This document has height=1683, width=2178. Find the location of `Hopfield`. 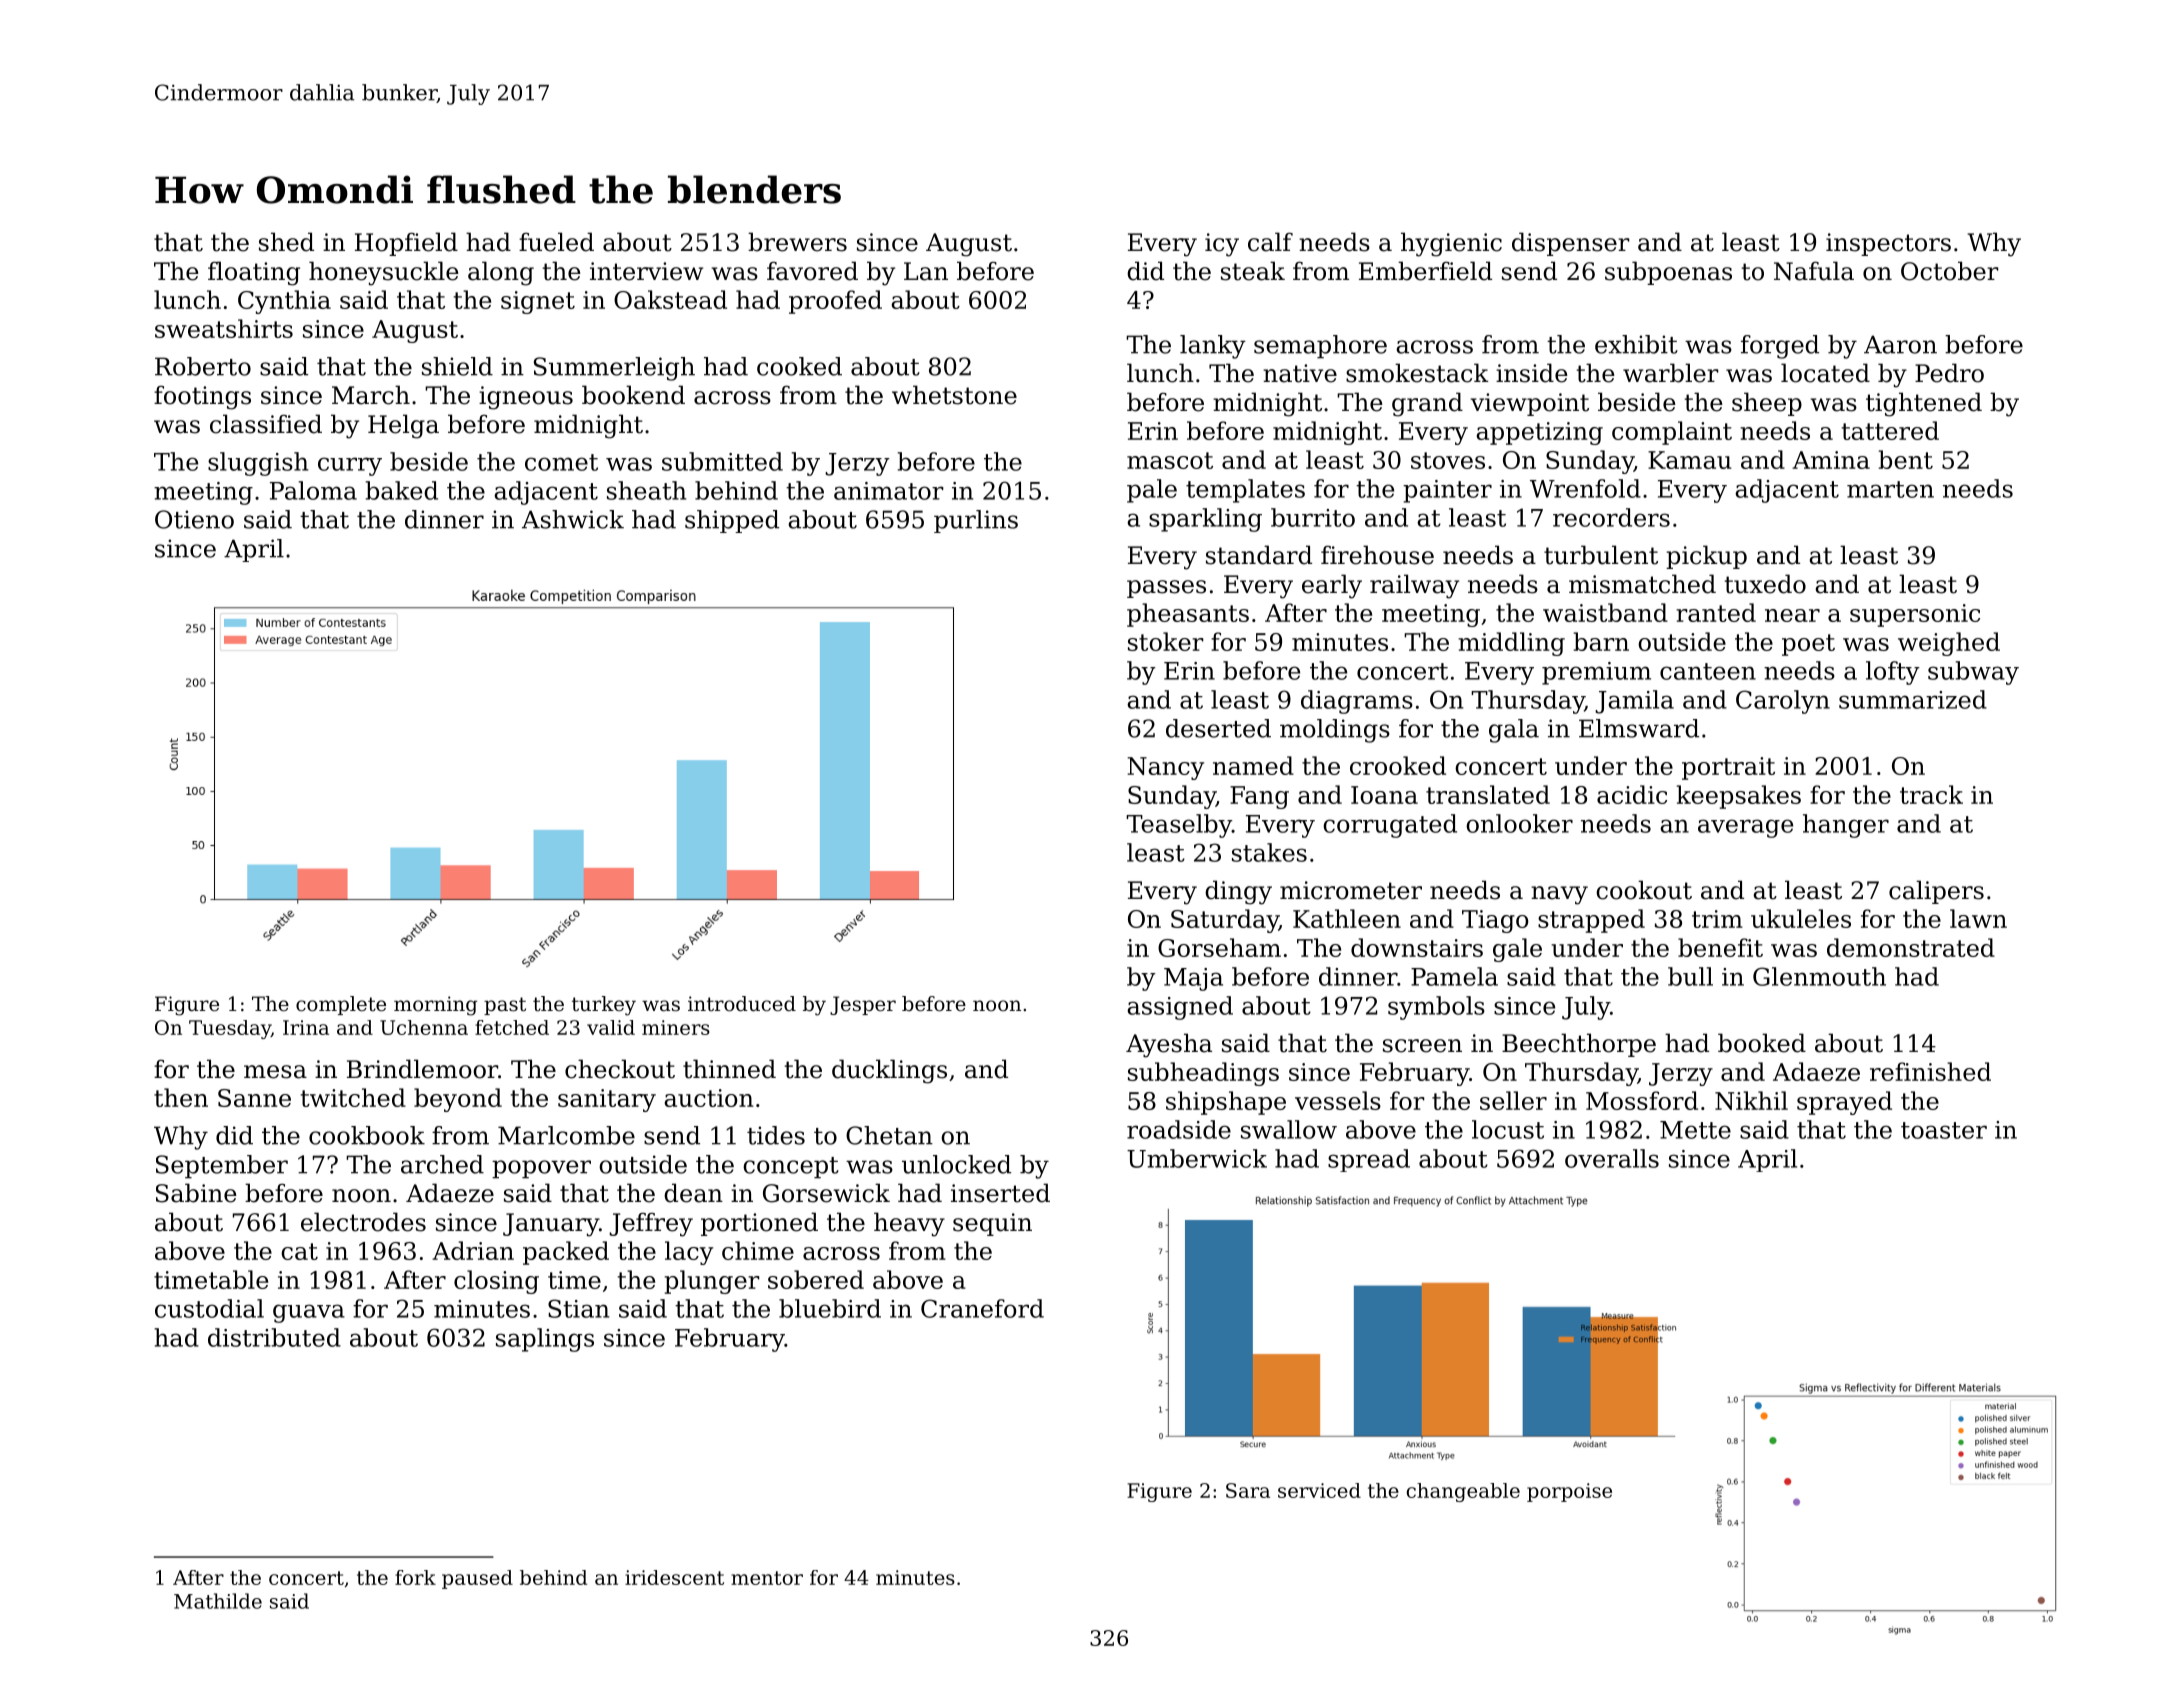

Hopfield is located at coordinates (406, 244).
